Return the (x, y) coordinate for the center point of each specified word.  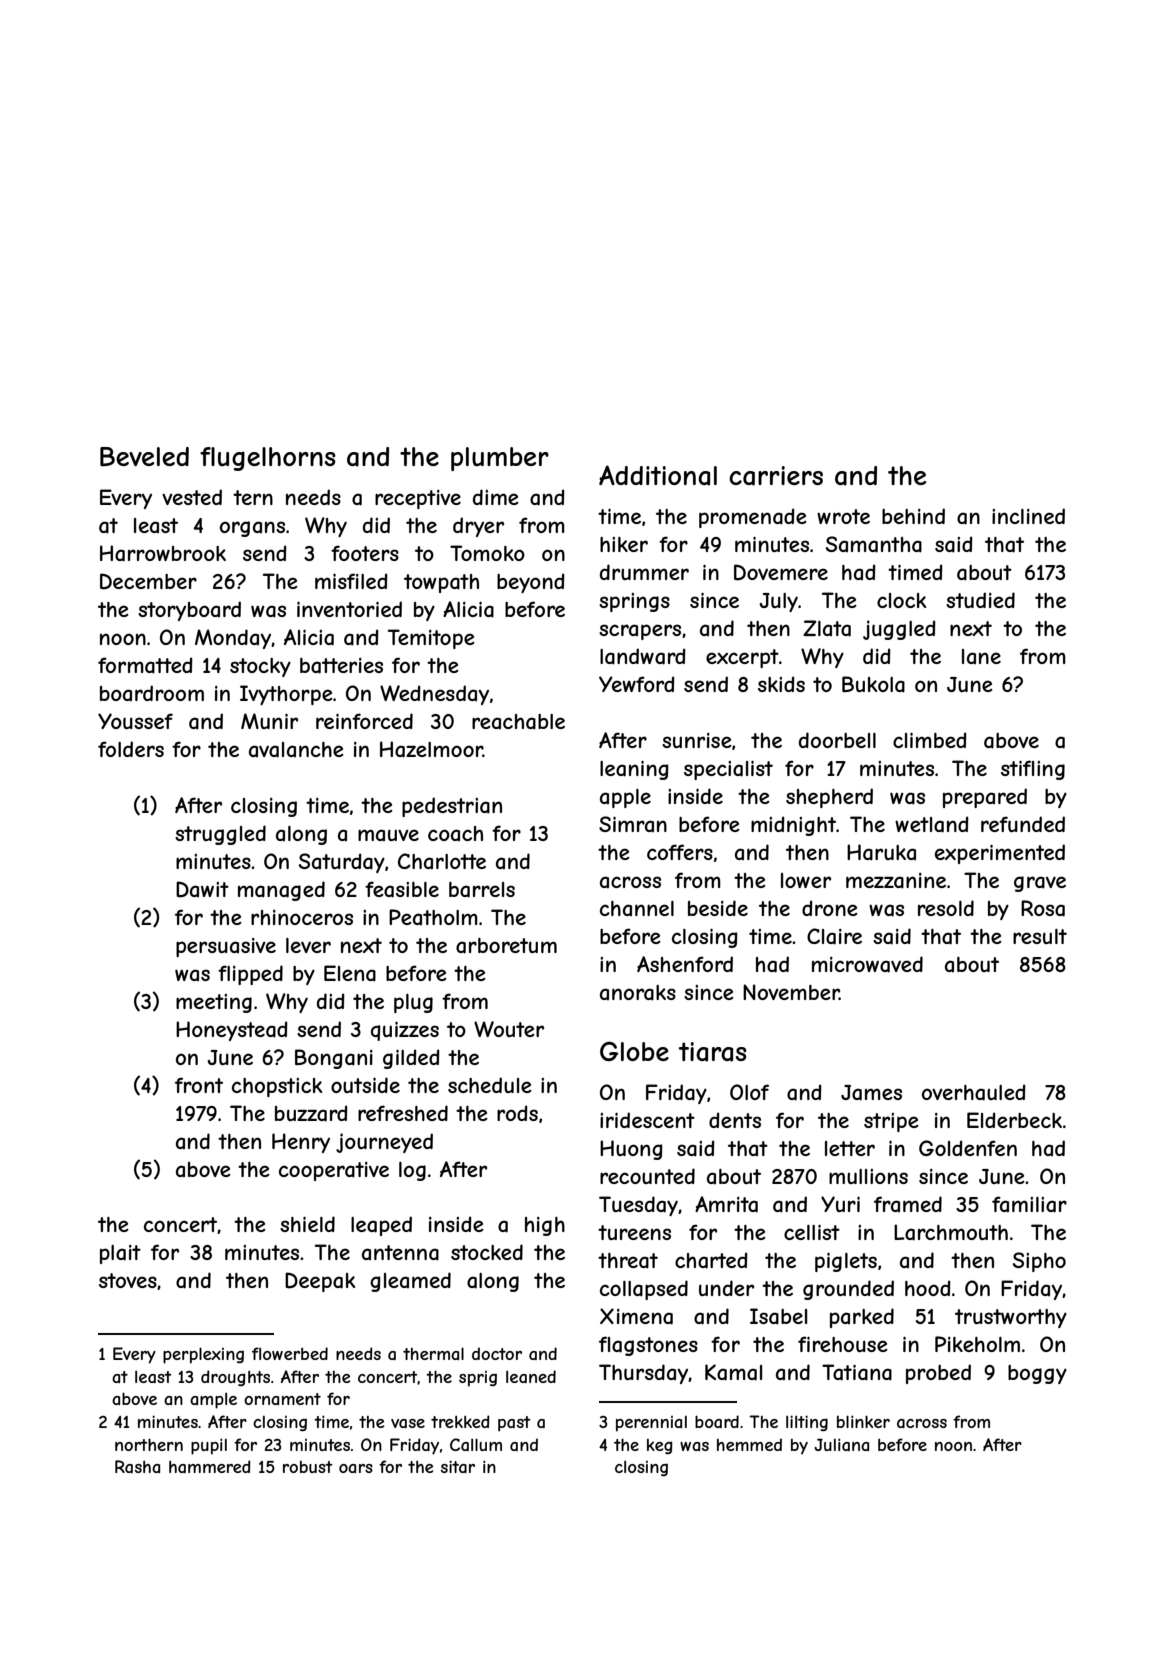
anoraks (638, 993)
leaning (634, 770)
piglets (846, 1262)
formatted (145, 665)
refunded (1023, 824)
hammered (210, 1466)
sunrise (697, 740)
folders (131, 749)
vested (192, 497)
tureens (634, 1232)
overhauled (974, 1092)
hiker (624, 544)
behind (913, 516)
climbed (930, 740)
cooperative (334, 1171)
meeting (214, 1003)
